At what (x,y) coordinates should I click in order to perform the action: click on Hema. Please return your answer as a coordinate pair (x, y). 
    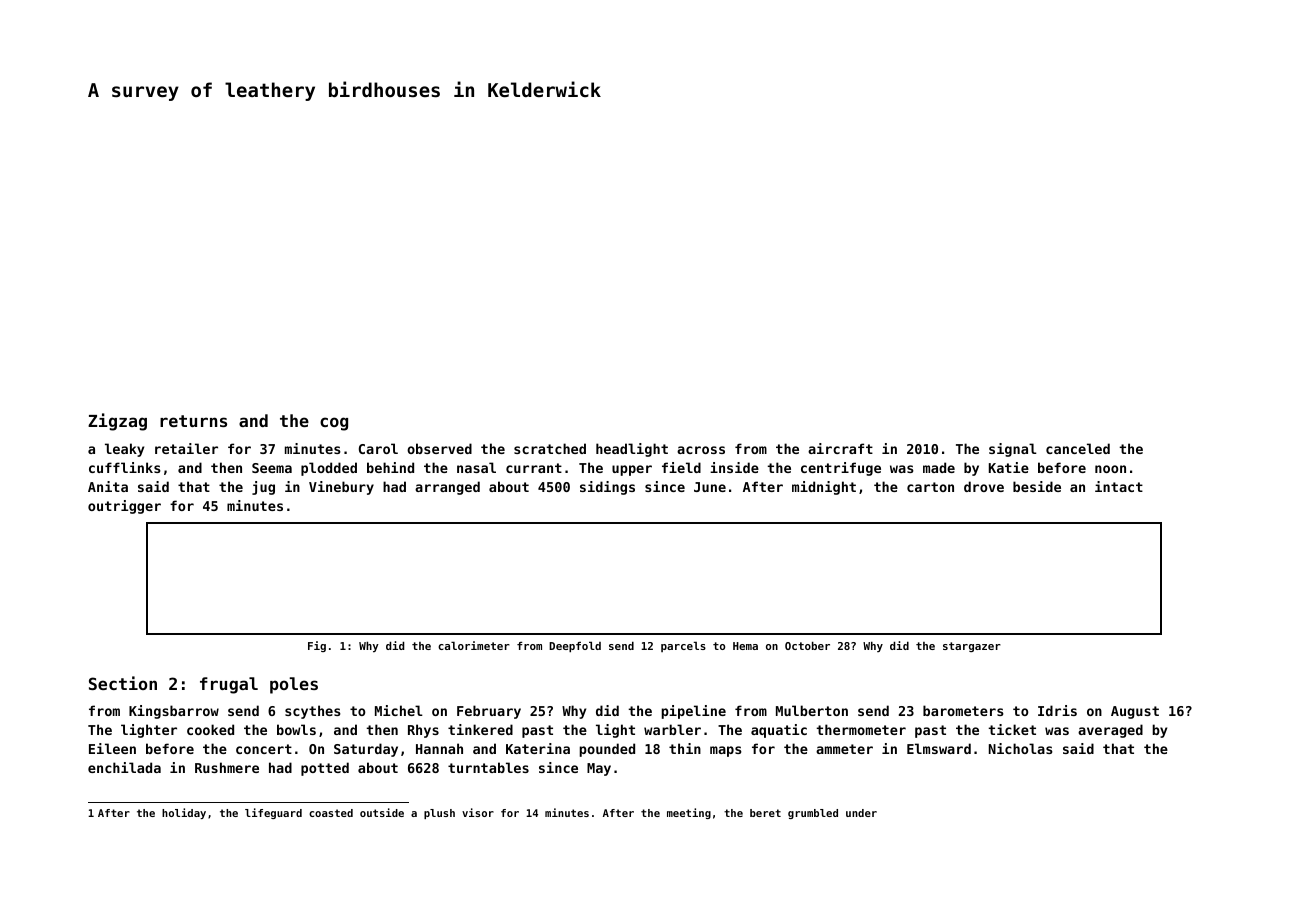
    Looking at the image, I should click on (745, 646).
